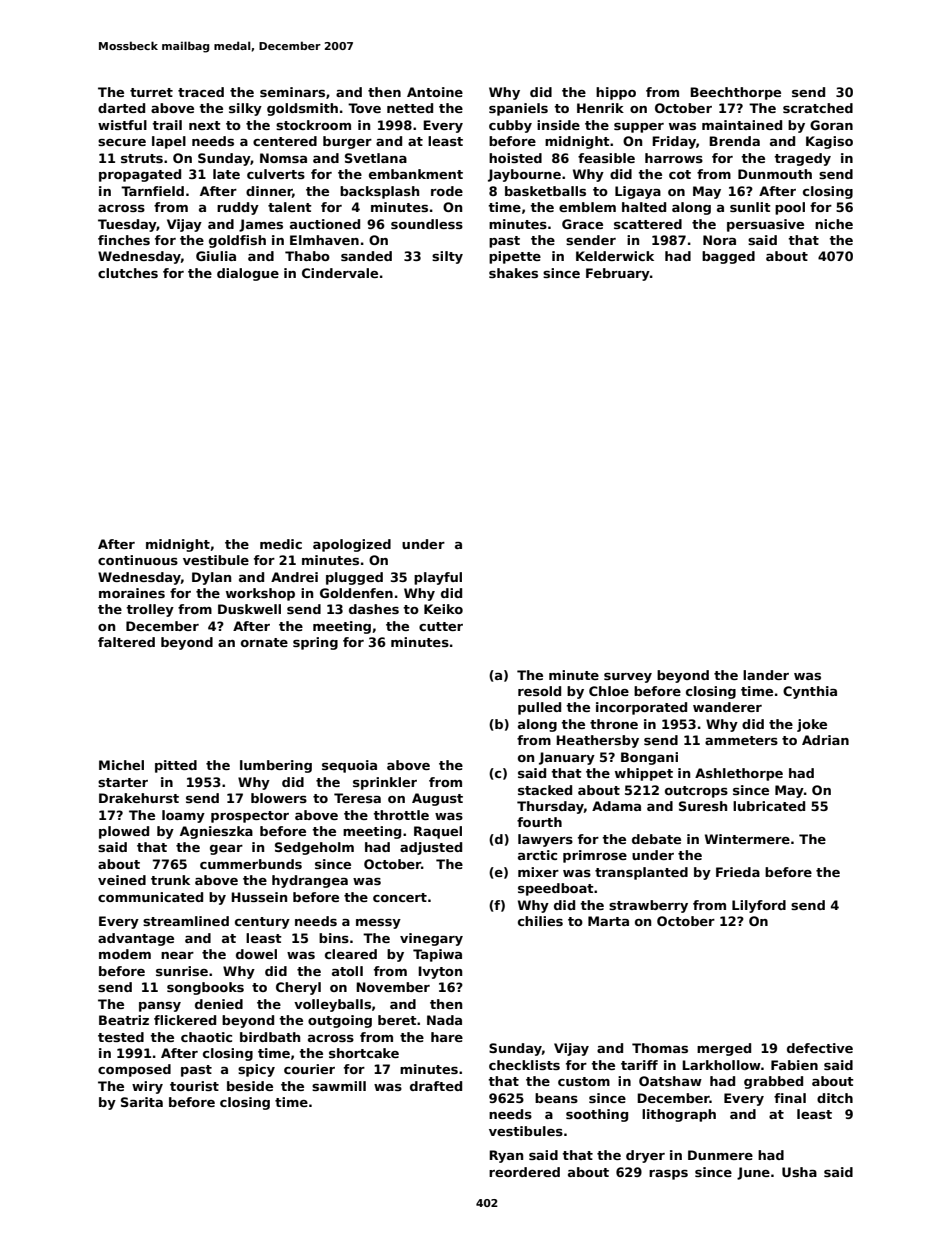 The image size is (952, 1233). I want to click on beside, so click(250, 1086).
